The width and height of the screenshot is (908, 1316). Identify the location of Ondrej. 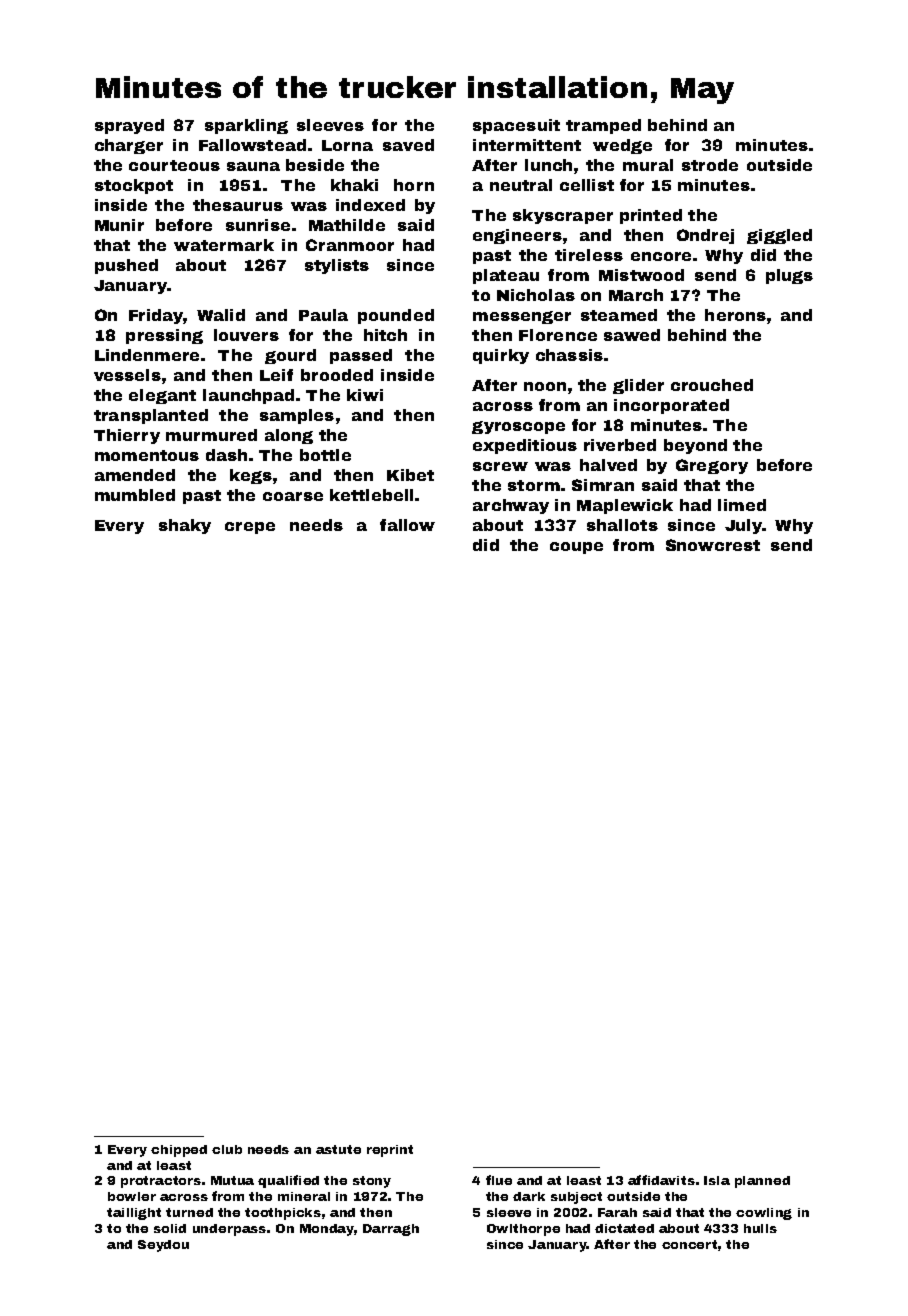
(705, 236).
